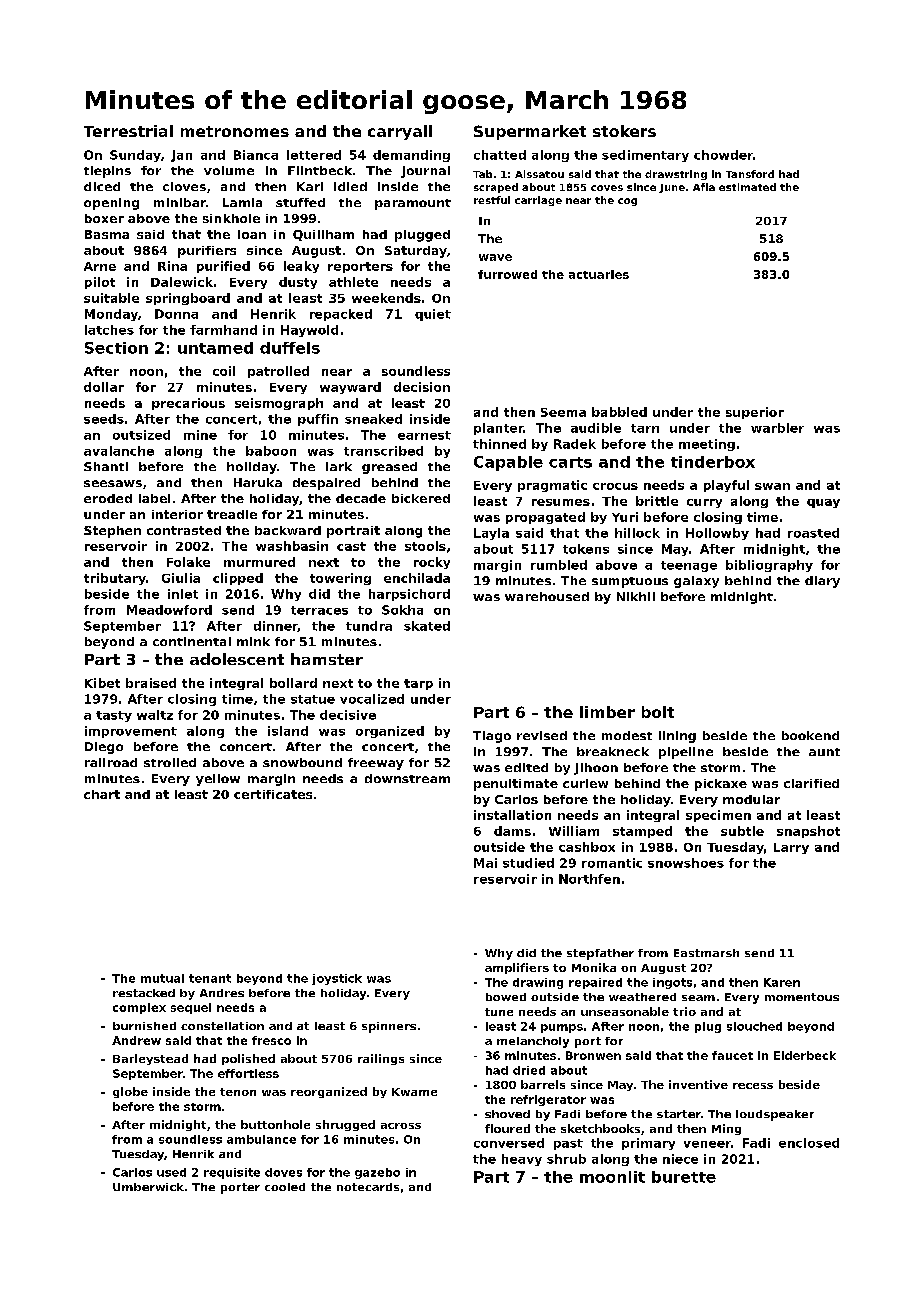 The width and height of the screenshot is (924, 1308). What do you see at coordinates (563, 412) in the screenshot?
I see `Seema` at bounding box center [563, 412].
